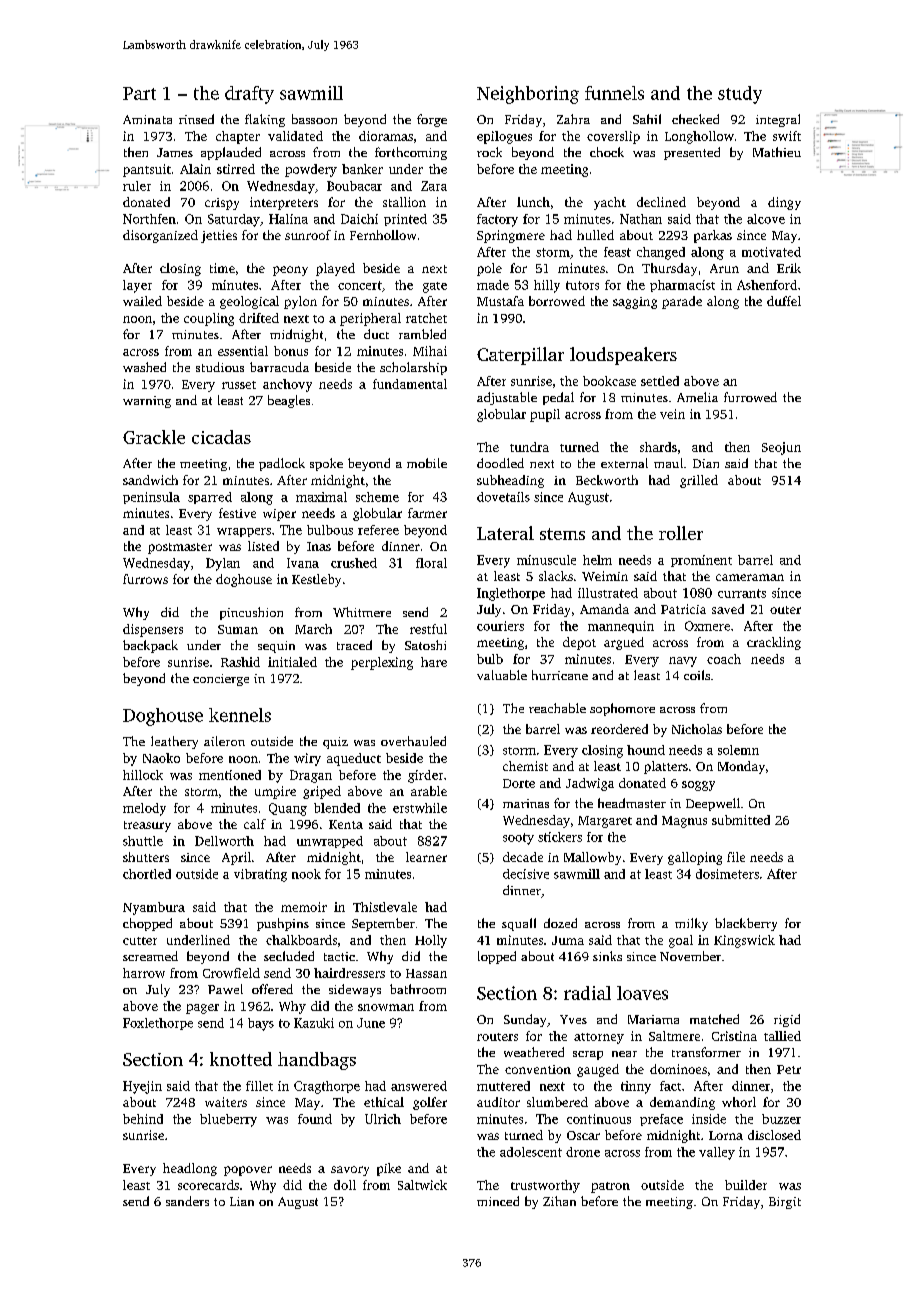 This screenshot has width=924, height=1314. Describe the element at coordinates (150, 646) in the screenshot. I see `backpack` at that location.
